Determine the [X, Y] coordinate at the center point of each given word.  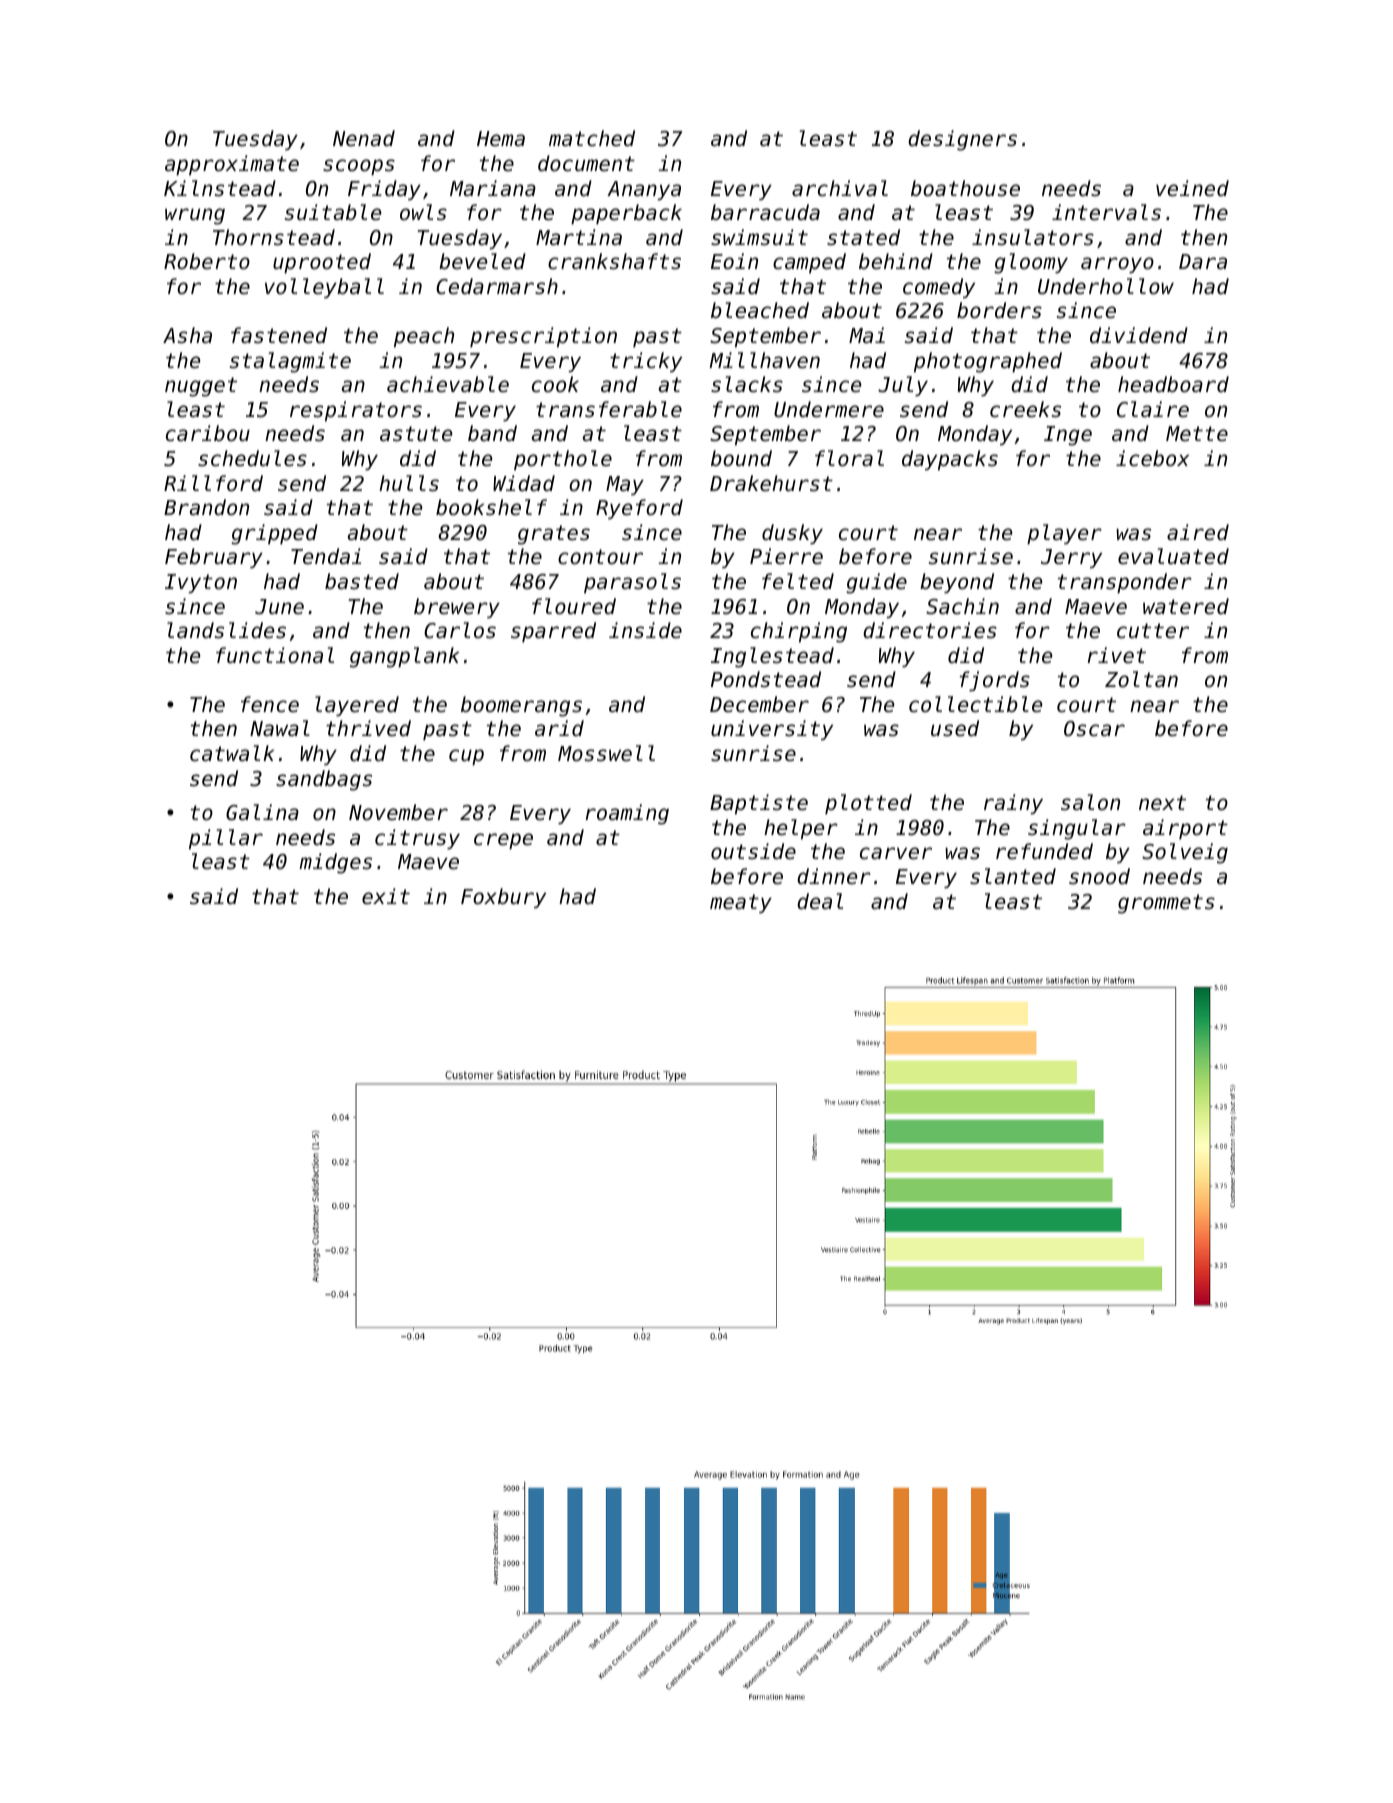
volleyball [324, 288]
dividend [1139, 335]
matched [592, 138]
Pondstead [766, 679]
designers [962, 140]
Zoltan [1141, 679]
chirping [799, 632]
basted [362, 581]
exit [386, 896]
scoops [359, 167]
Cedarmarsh [497, 286]
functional [275, 655]
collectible [975, 704]
